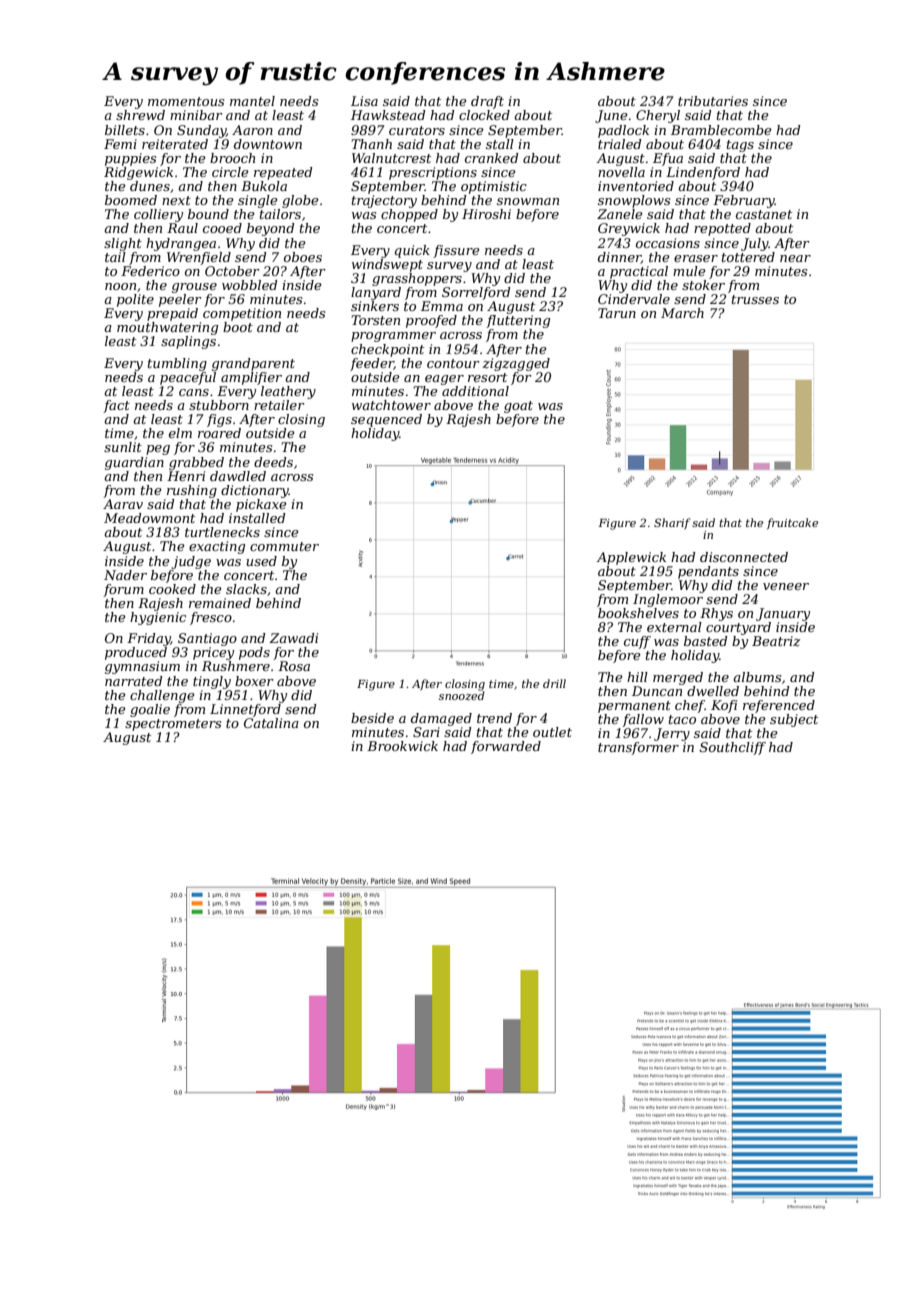 Image resolution: width=924 pixels, height=1308 pixels. I want to click on tributaries, so click(713, 101).
